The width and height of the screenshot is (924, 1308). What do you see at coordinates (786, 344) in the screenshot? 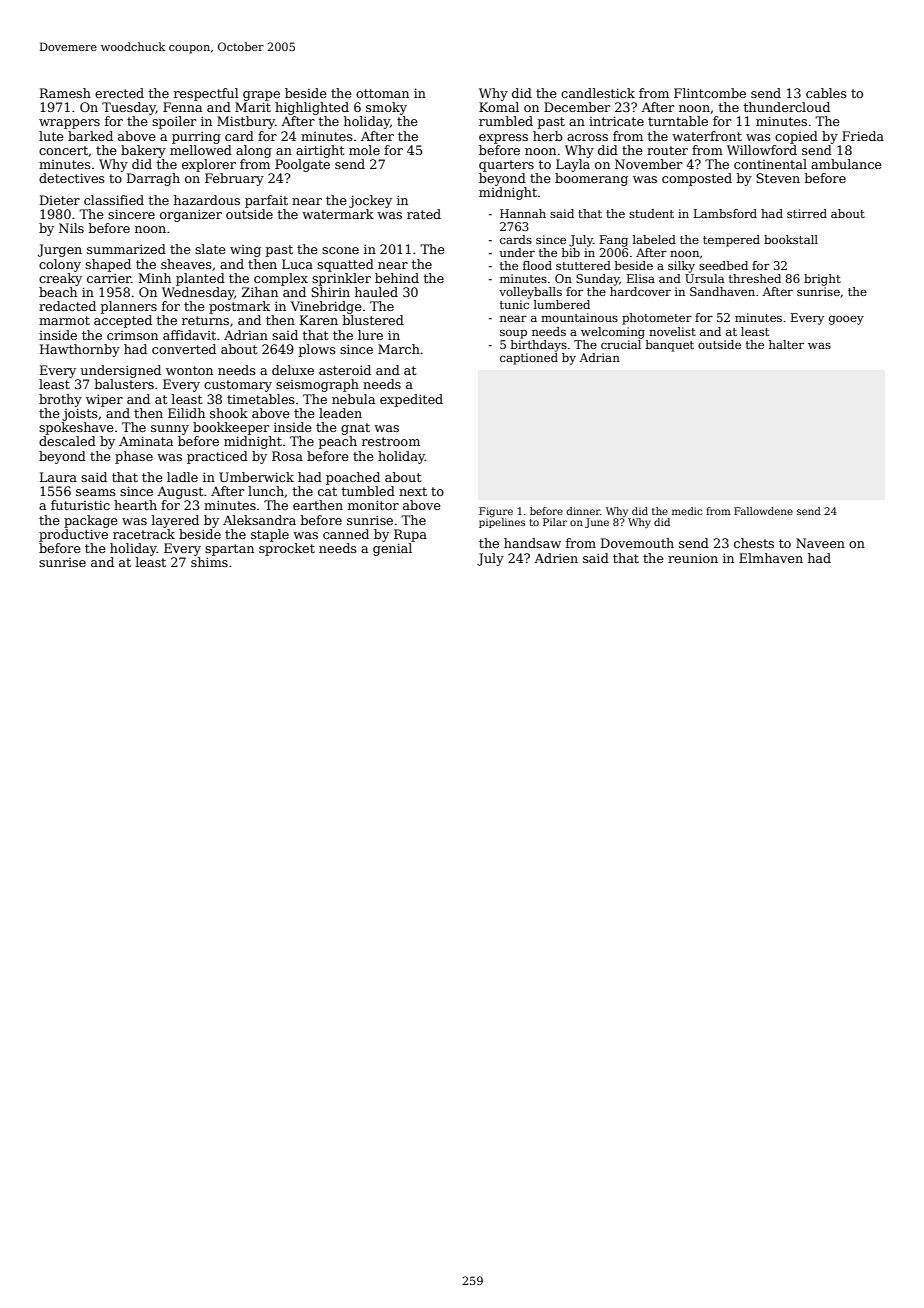
I see `halter` at bounding box center [786, 344].
